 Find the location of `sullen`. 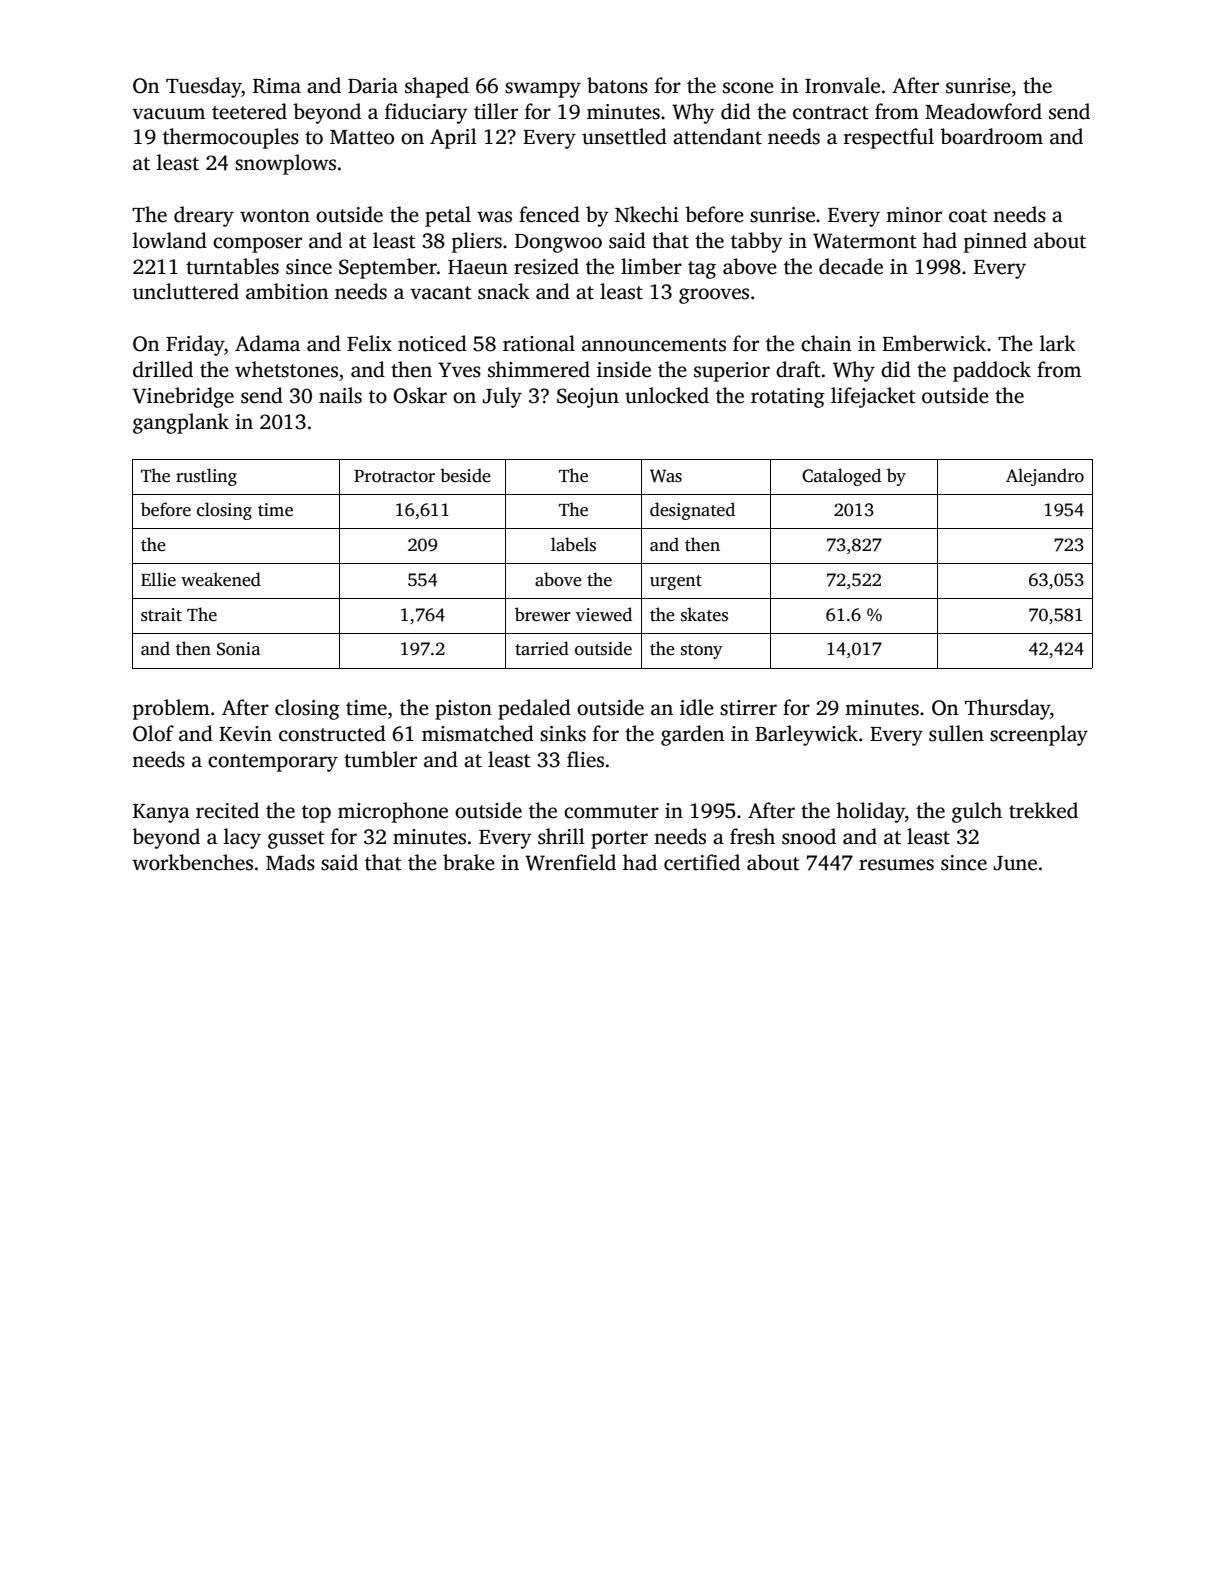

sullen is located at coordinates (956, 733).
